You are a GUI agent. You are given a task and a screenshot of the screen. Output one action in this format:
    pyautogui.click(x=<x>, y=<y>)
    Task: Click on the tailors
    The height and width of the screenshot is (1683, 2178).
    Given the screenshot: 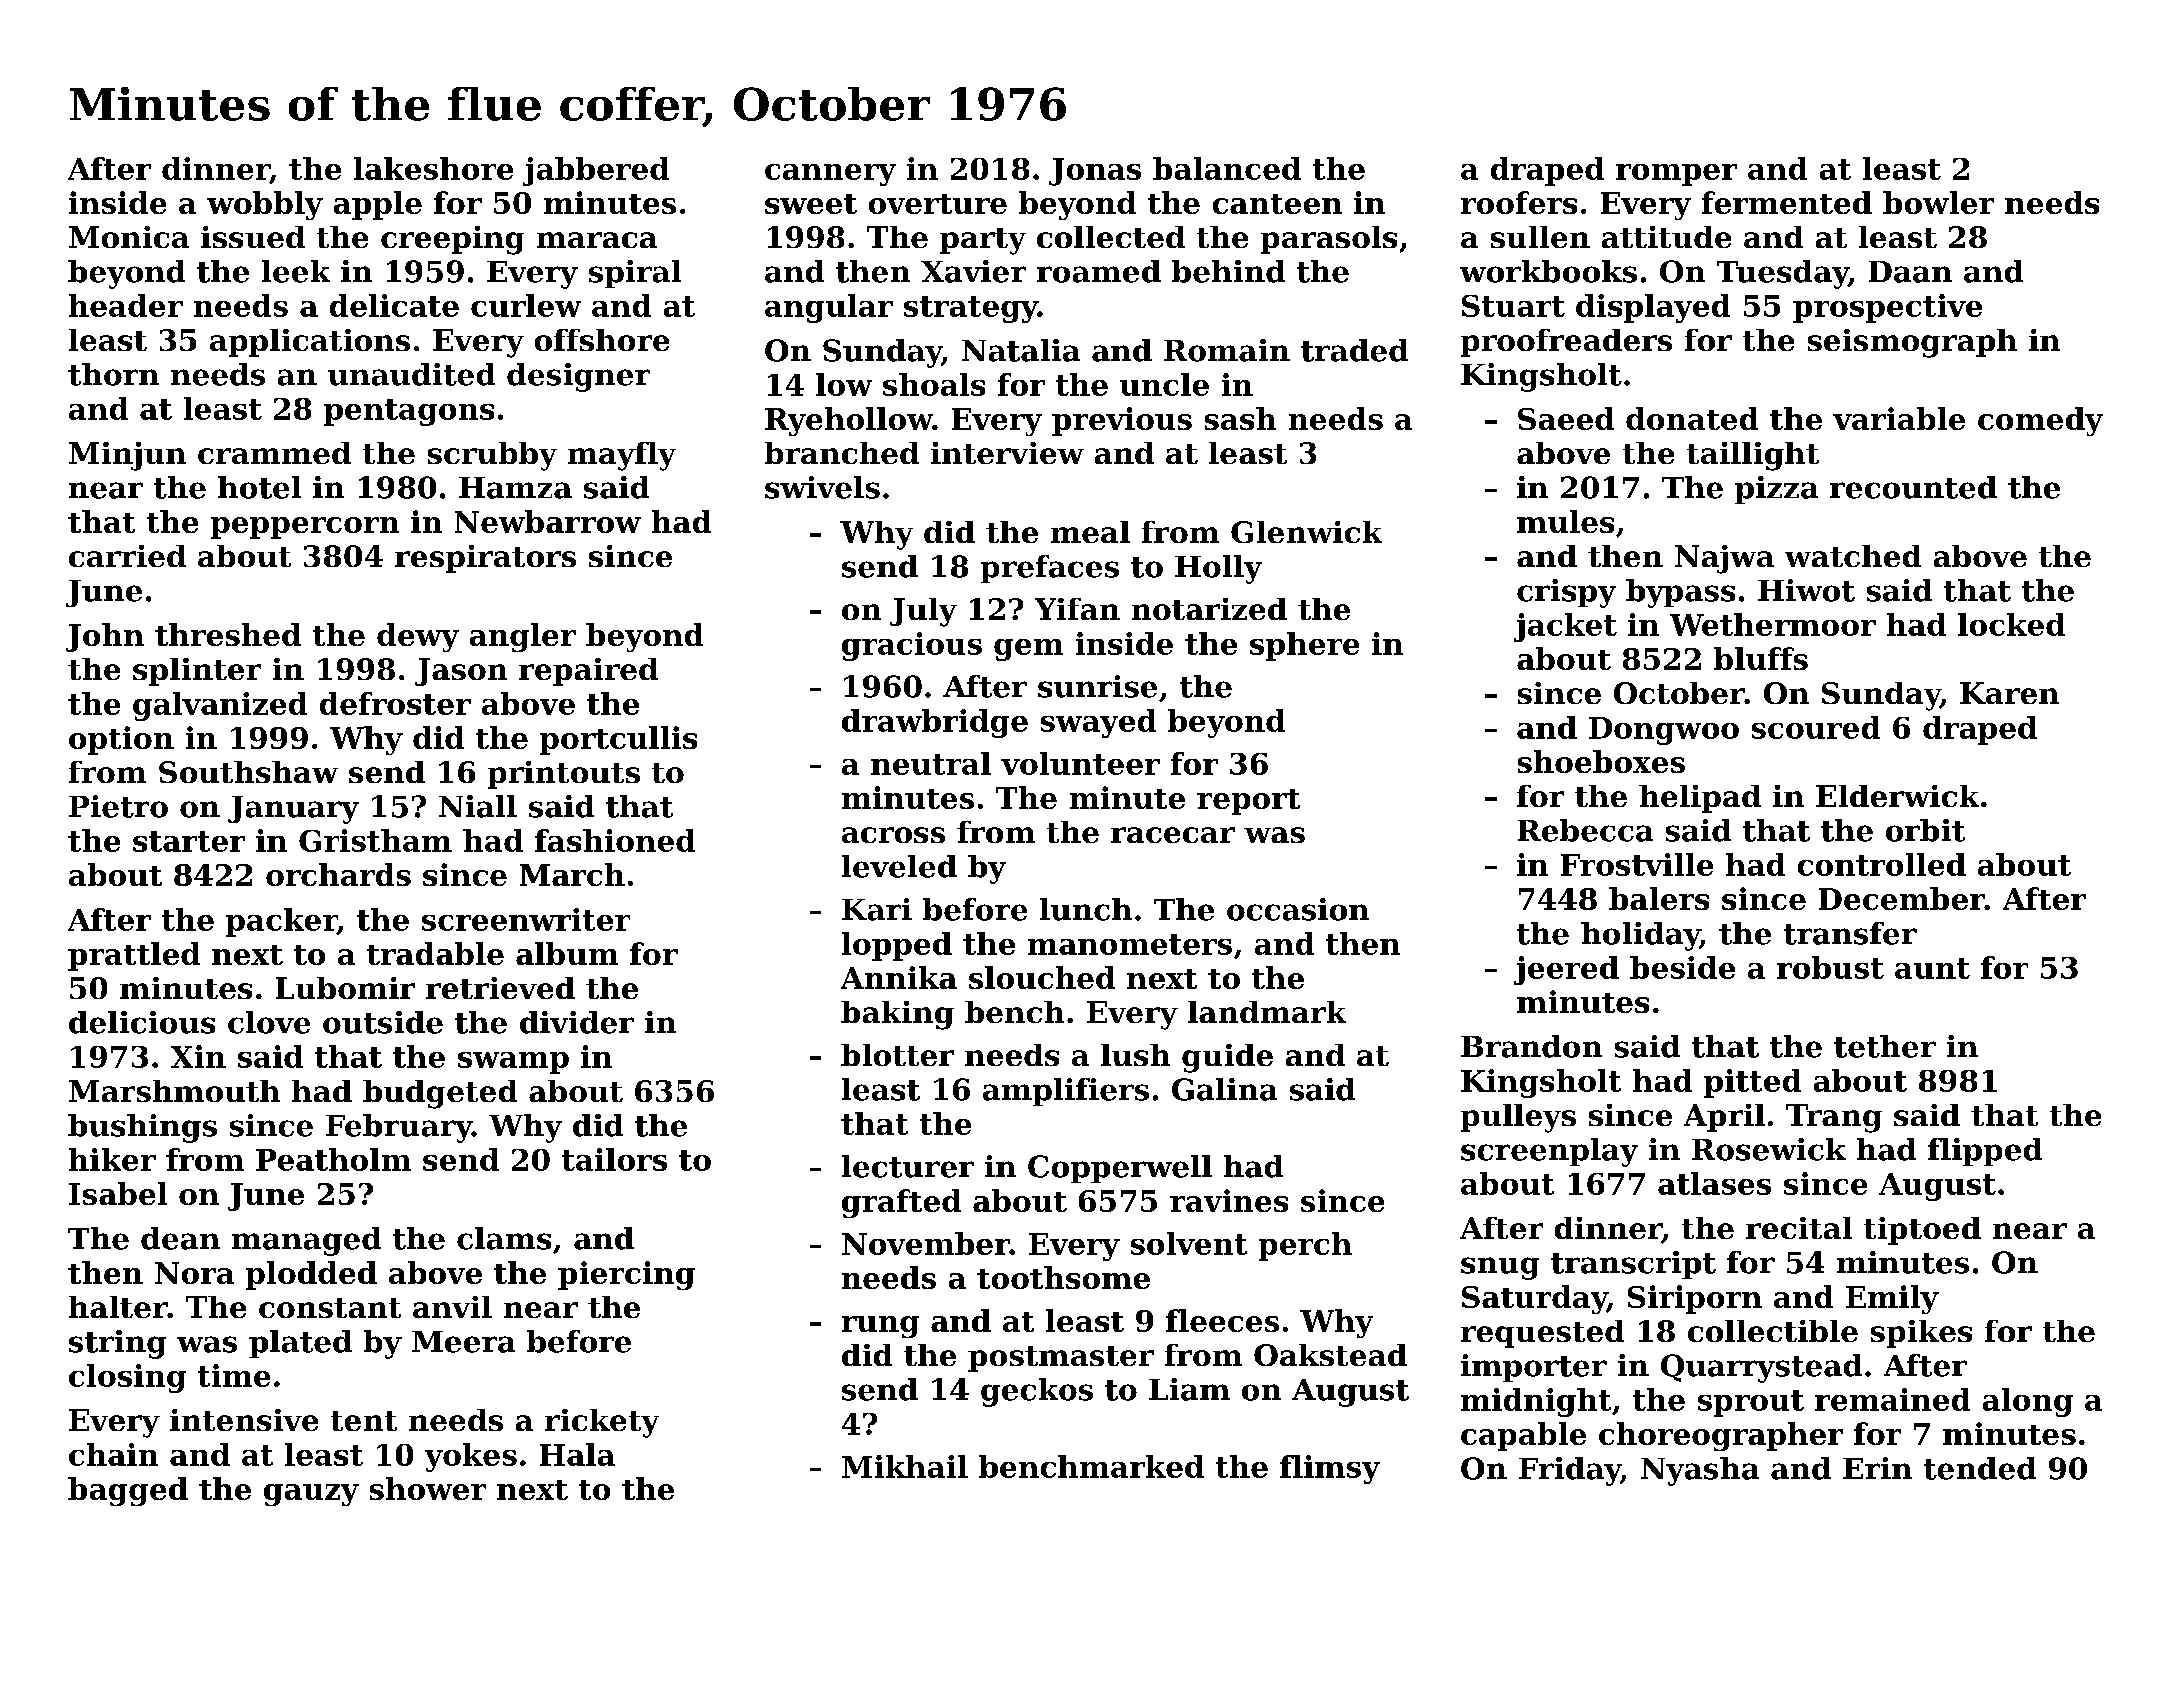 What is the action you would take?
    pyautogui.click(x=614, y=1159)
